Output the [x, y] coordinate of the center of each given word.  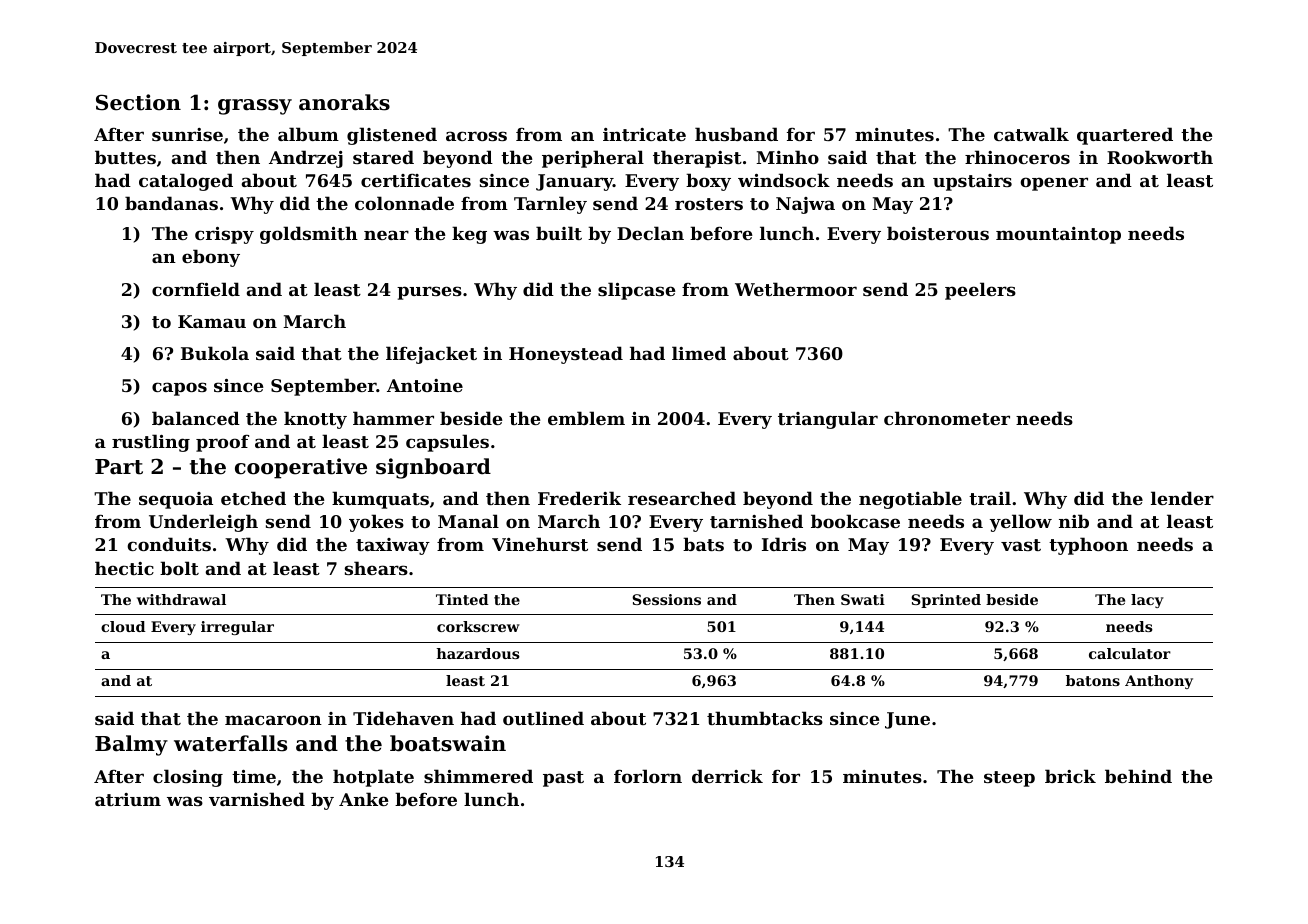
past [563, 779]
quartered [1125, 136]
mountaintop [1058, 235]
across [476, 136]
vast [1021, 545]
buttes [125, 157]
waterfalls [230, 743]
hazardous [478, 653]
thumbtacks [765, 718]
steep [1009, 779]
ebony [211, 258]
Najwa [805, 205]
